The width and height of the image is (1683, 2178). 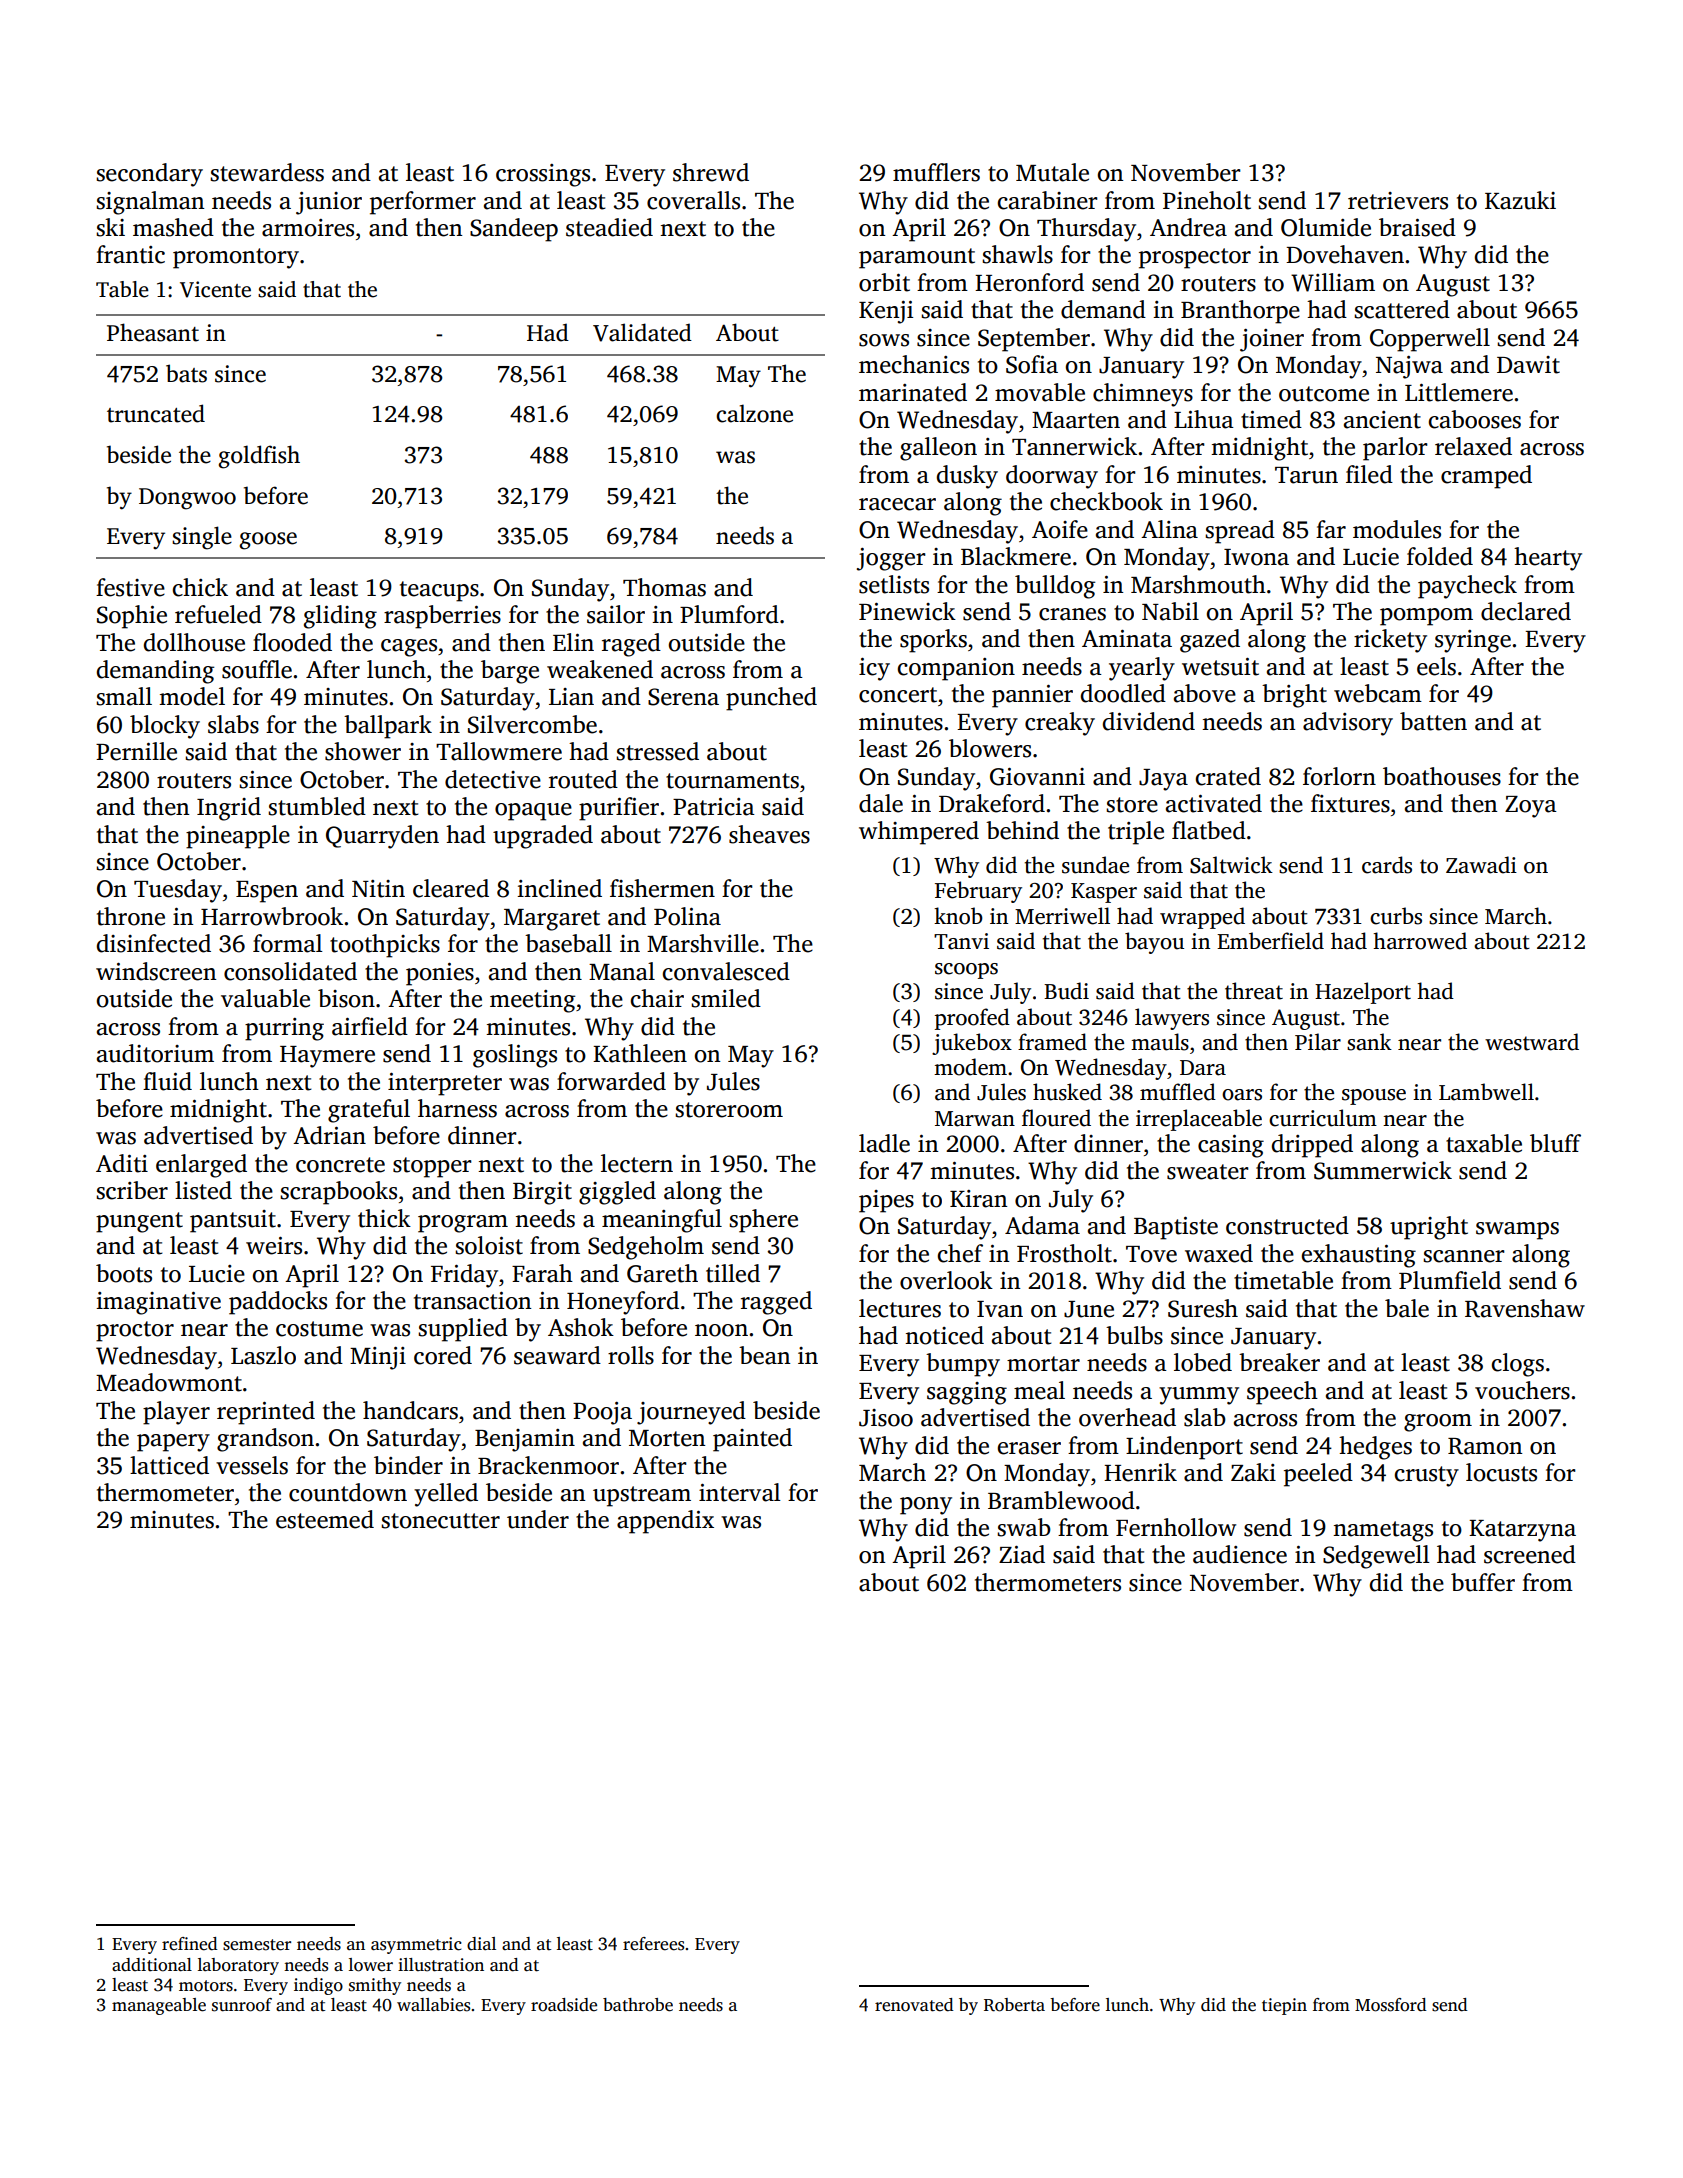 What do you see at coordinates (1048, 200) in the image?
I see `carabiner` at bounding box center [1048, 200].
